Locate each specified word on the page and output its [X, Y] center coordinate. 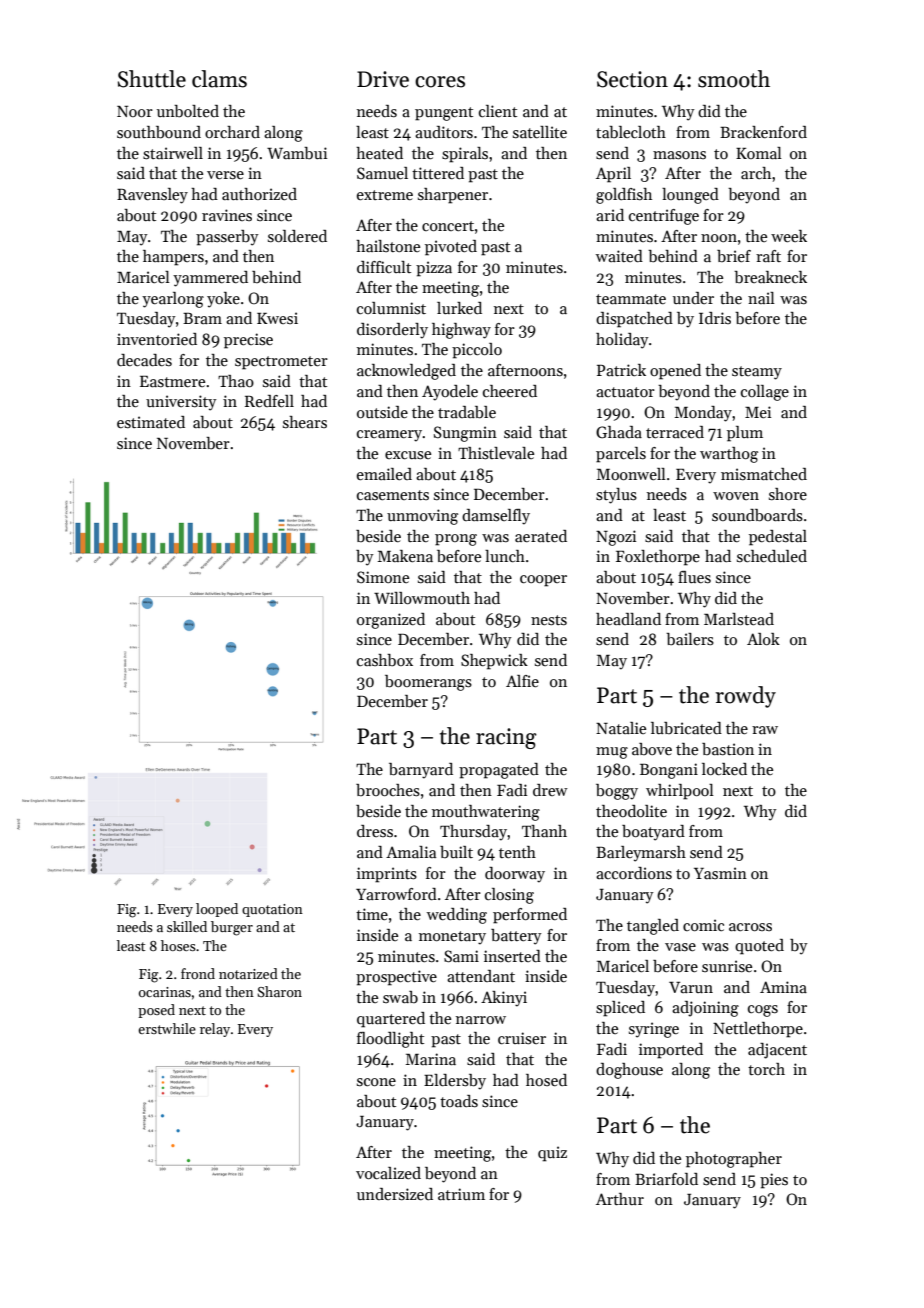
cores [440, 82]
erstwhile [167, 1028]
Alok [763, 639]
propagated [499, 771]
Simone [383, 577]
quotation [272, 910]
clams [219, 79]
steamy [757, 373]
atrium [461, 1194]
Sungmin [465, 434]
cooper [543, 581]
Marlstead [739, 619]
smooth [734, 79]
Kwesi [277, 318]
